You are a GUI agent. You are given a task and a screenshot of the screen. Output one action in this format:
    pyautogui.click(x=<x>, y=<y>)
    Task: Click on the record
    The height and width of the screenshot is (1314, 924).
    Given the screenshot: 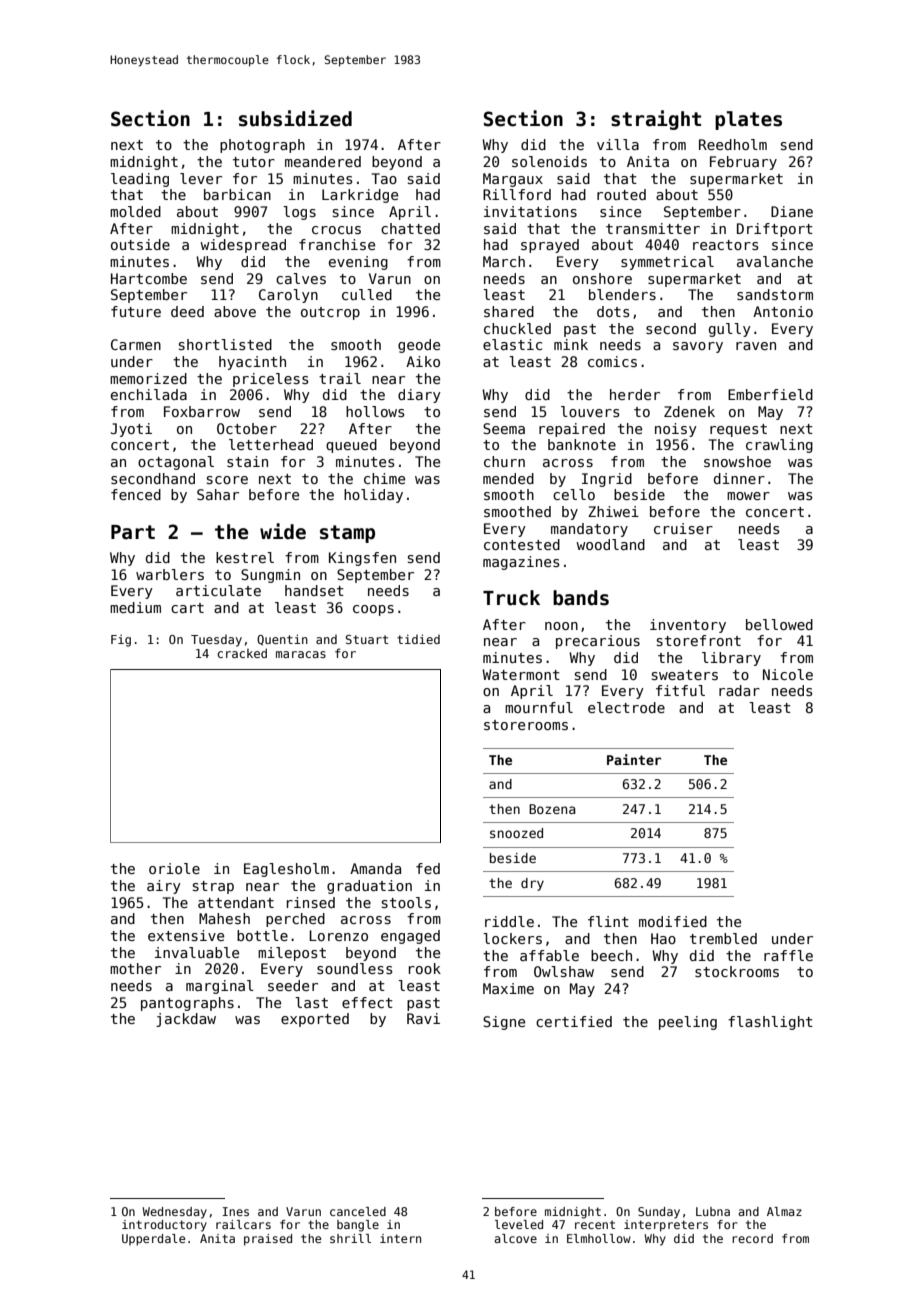 What is the action you would take?
    pyautogui.click(x=752, y=1238)
